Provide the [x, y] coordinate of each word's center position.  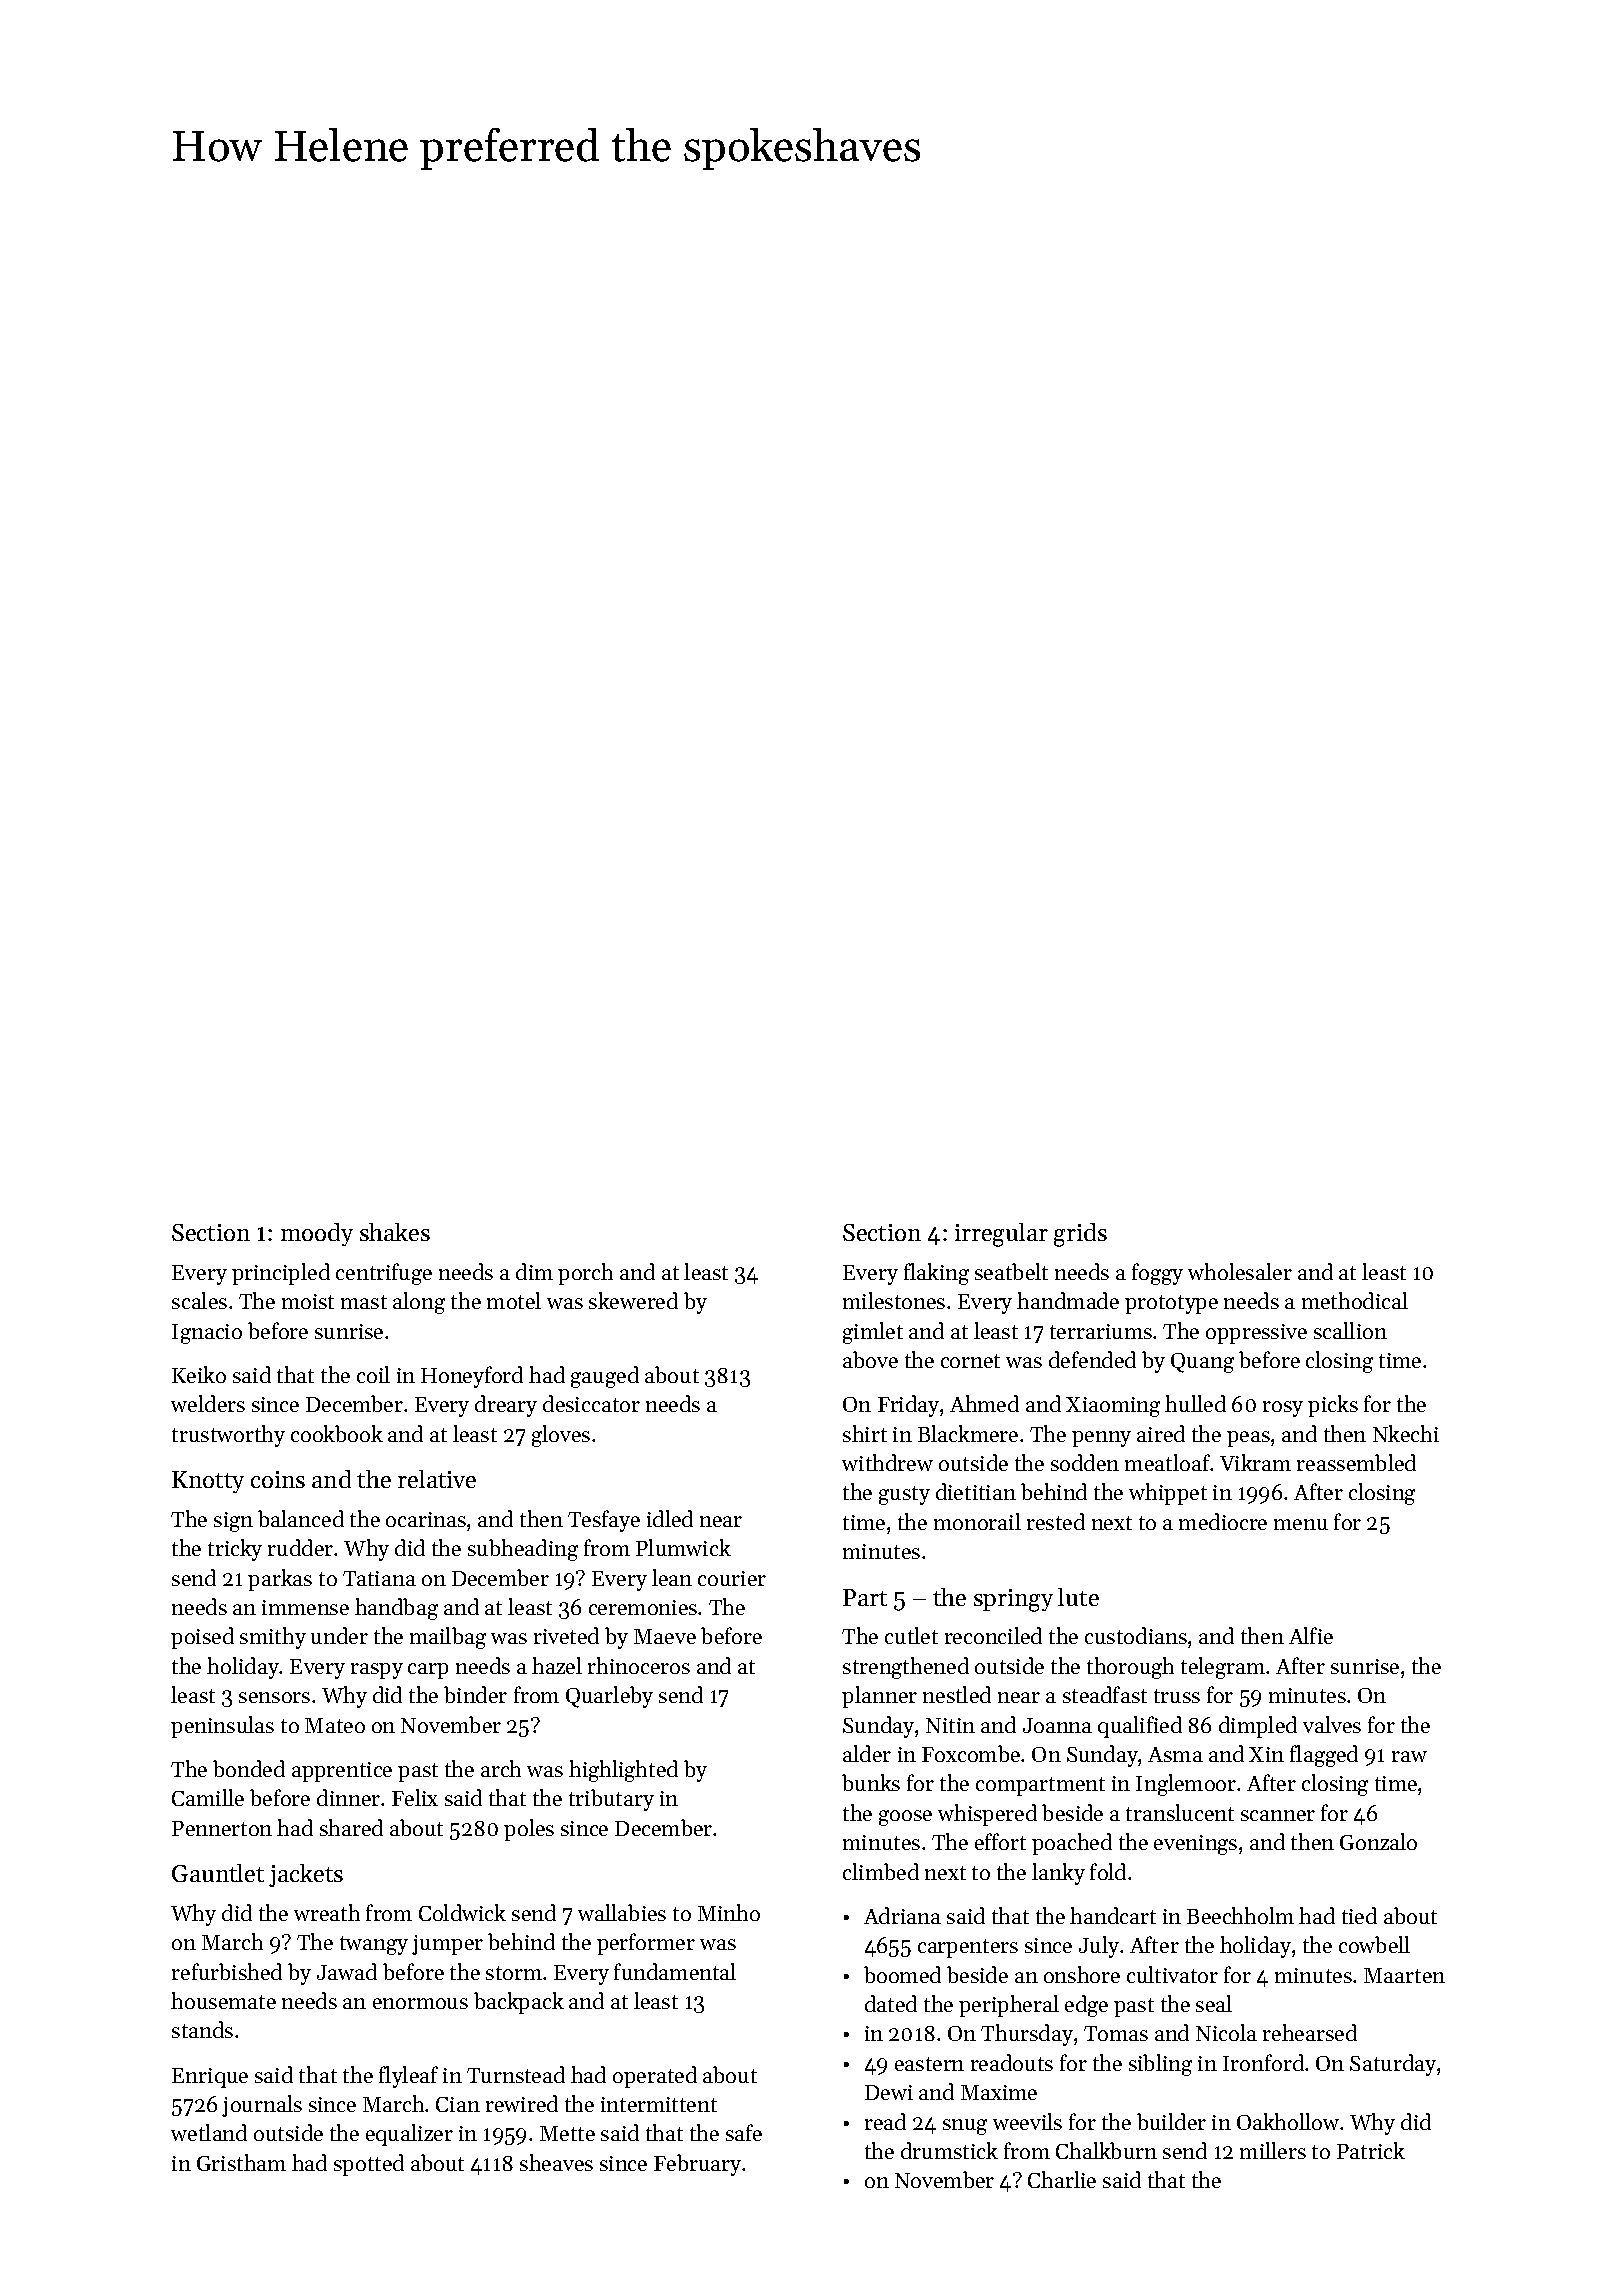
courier [732, 1578]
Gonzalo [1378, 1841]
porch [585, 1274]
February [697, 2165]
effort [1000, 1841]
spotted [369, 2165]
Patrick [1371, 2150]
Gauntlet [218, 1873]
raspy [377, 1671]
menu [1301, 1524]
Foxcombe [971, 1753]
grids [1080, 1235]
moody [317, 1234]
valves [1332, 1724]
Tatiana [379, 1578]
